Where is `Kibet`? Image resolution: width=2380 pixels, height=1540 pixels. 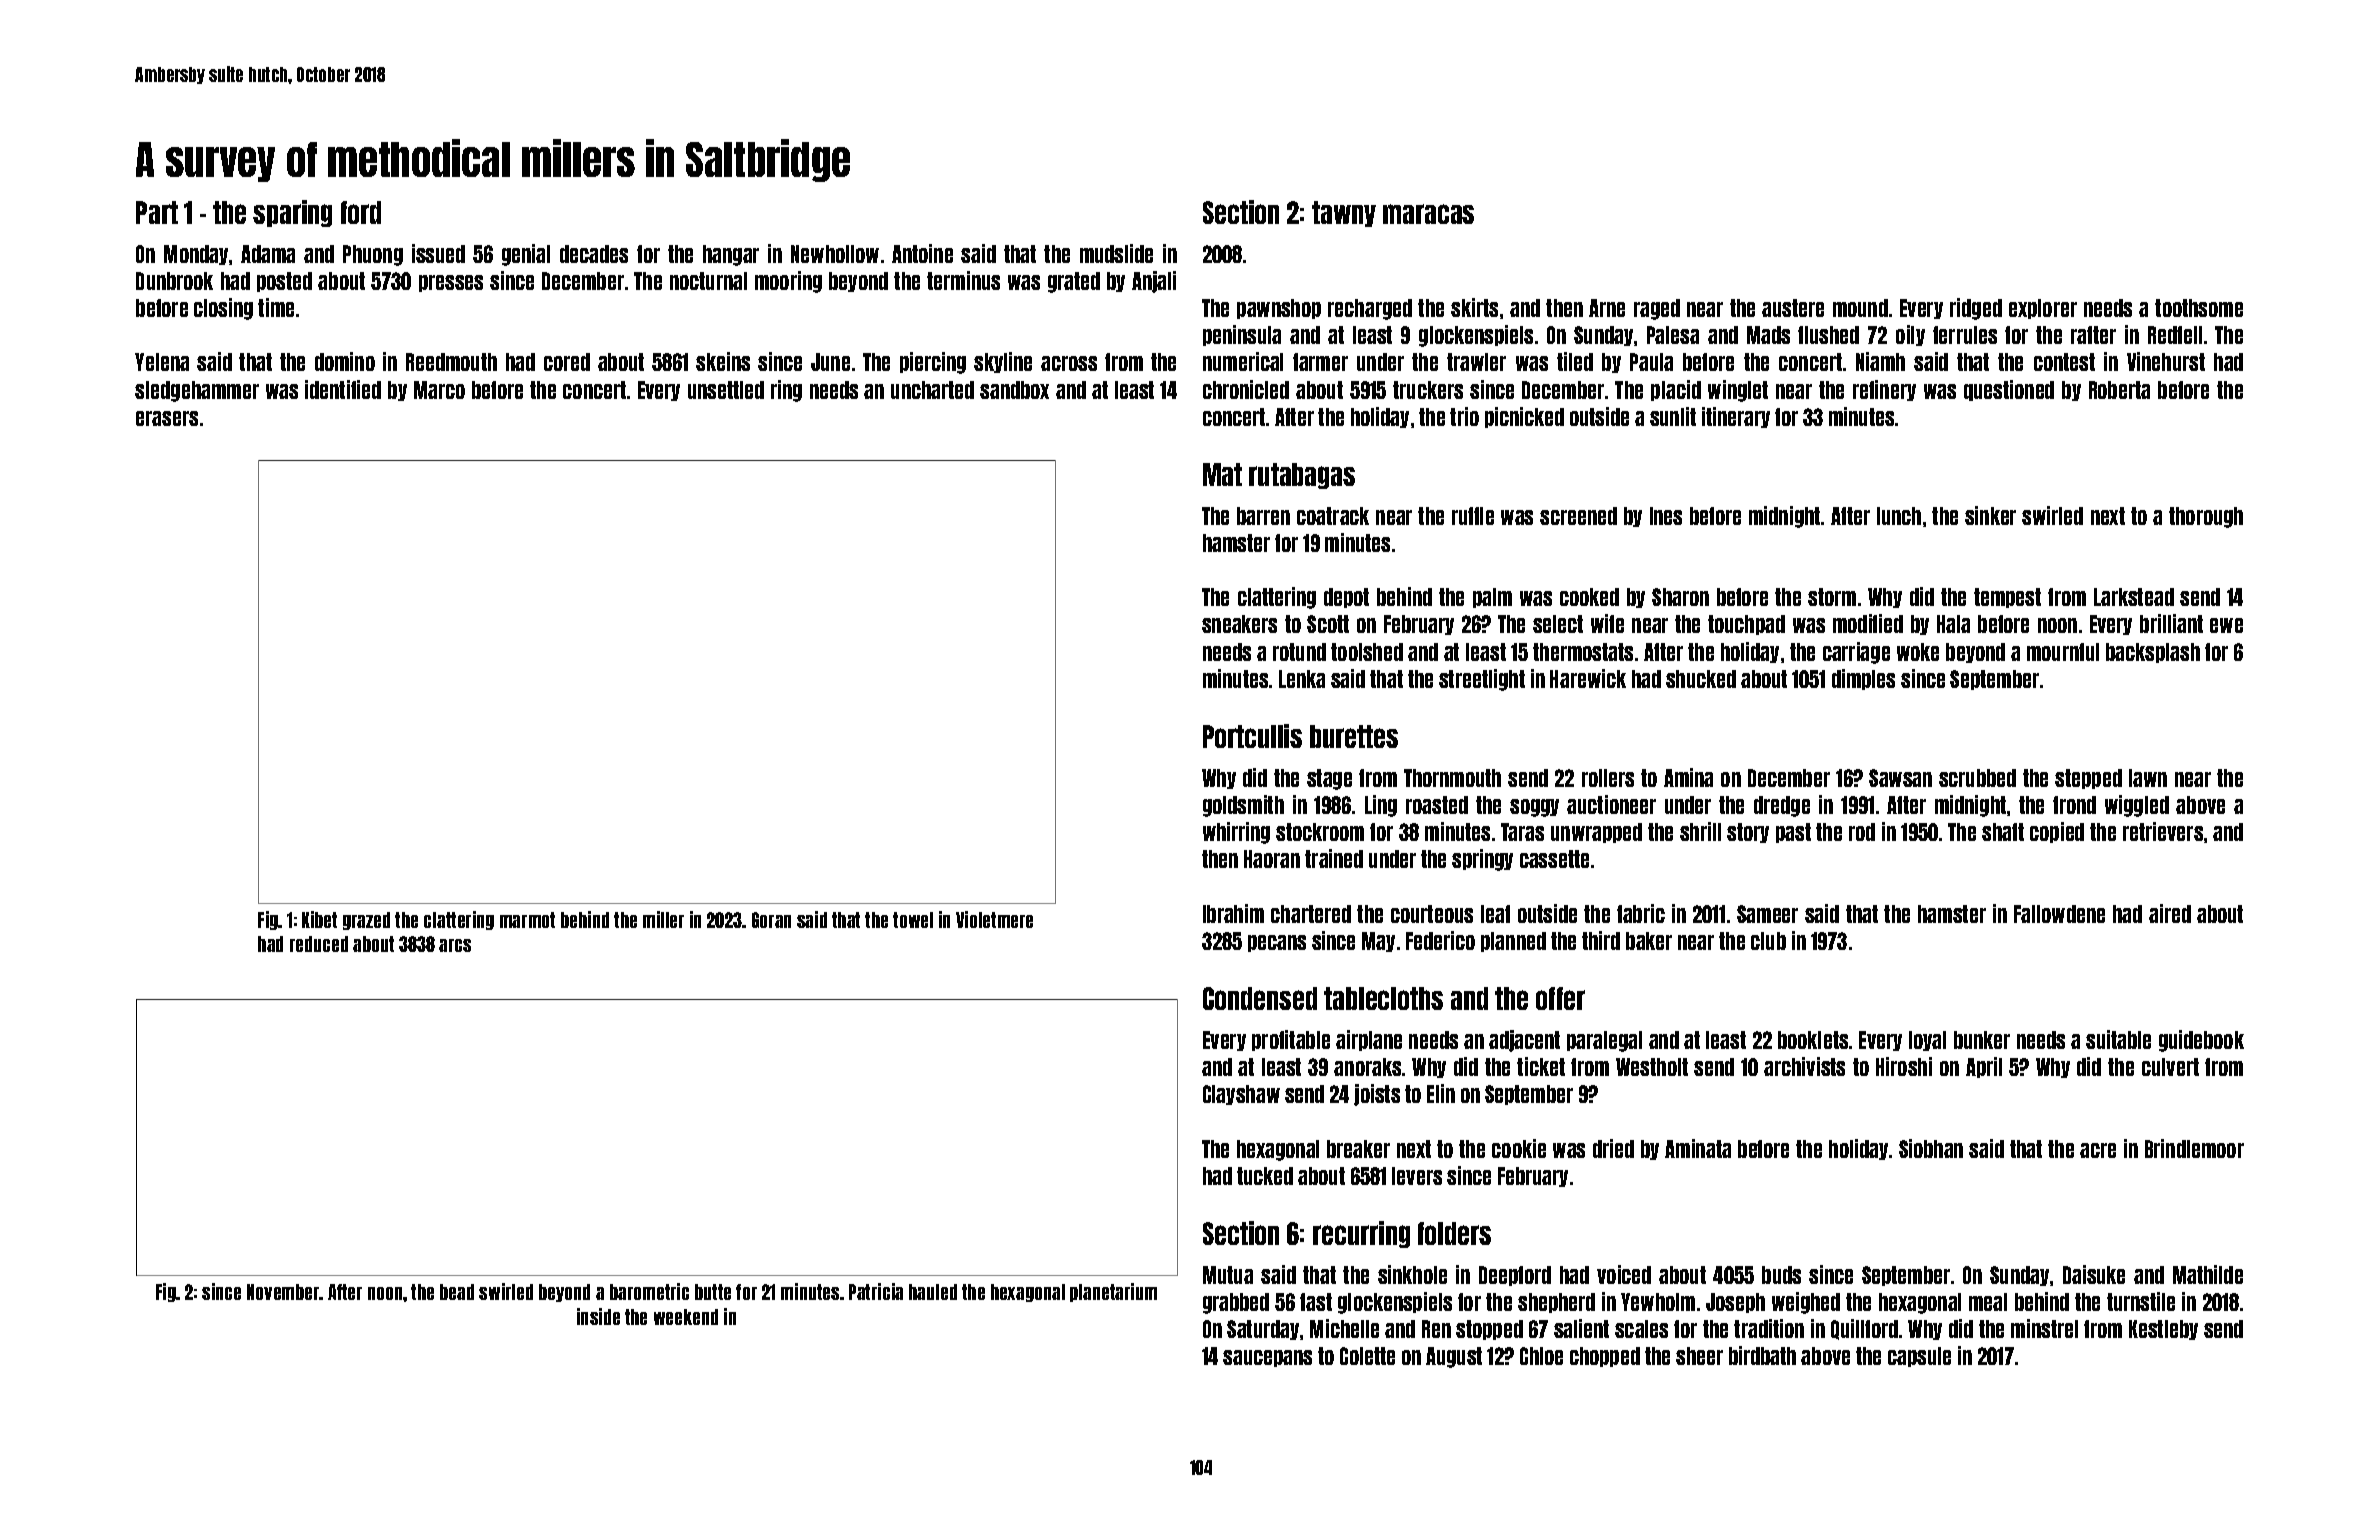 Kibet is located at coordinates (319, 919).
